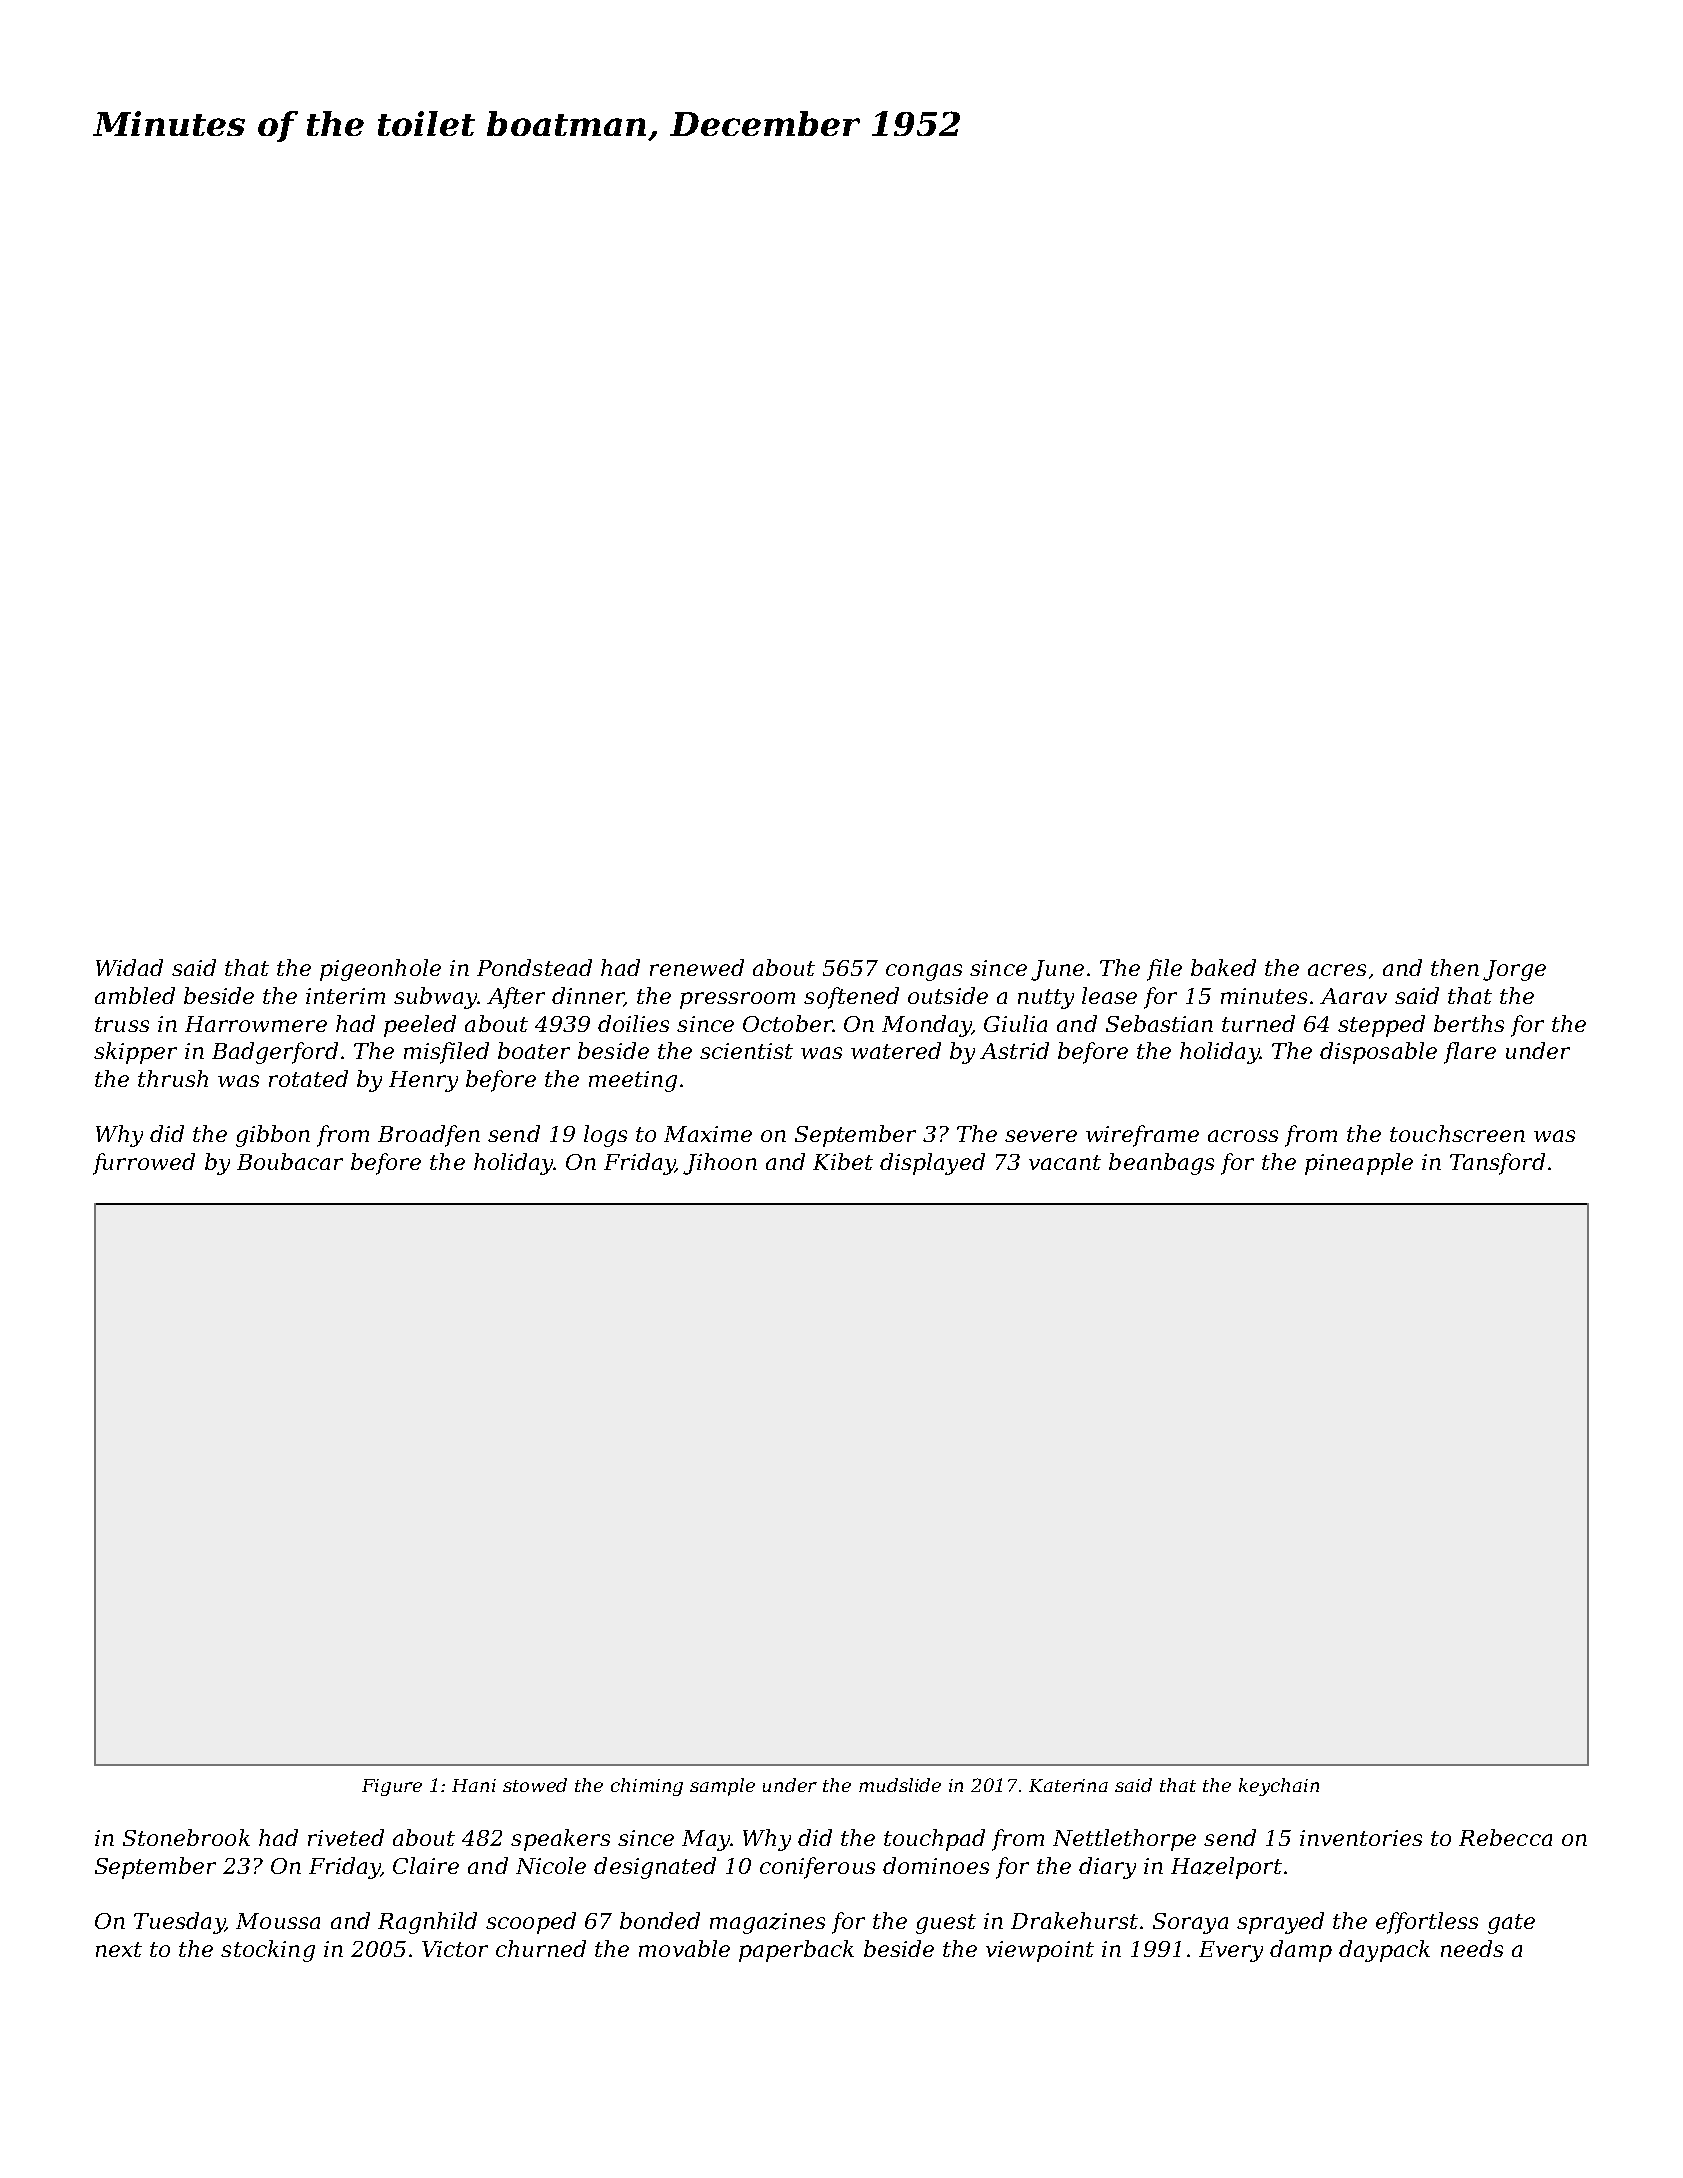 The image size is (1683, 2178). I want to click on keychain, so click(1279, 1787).
